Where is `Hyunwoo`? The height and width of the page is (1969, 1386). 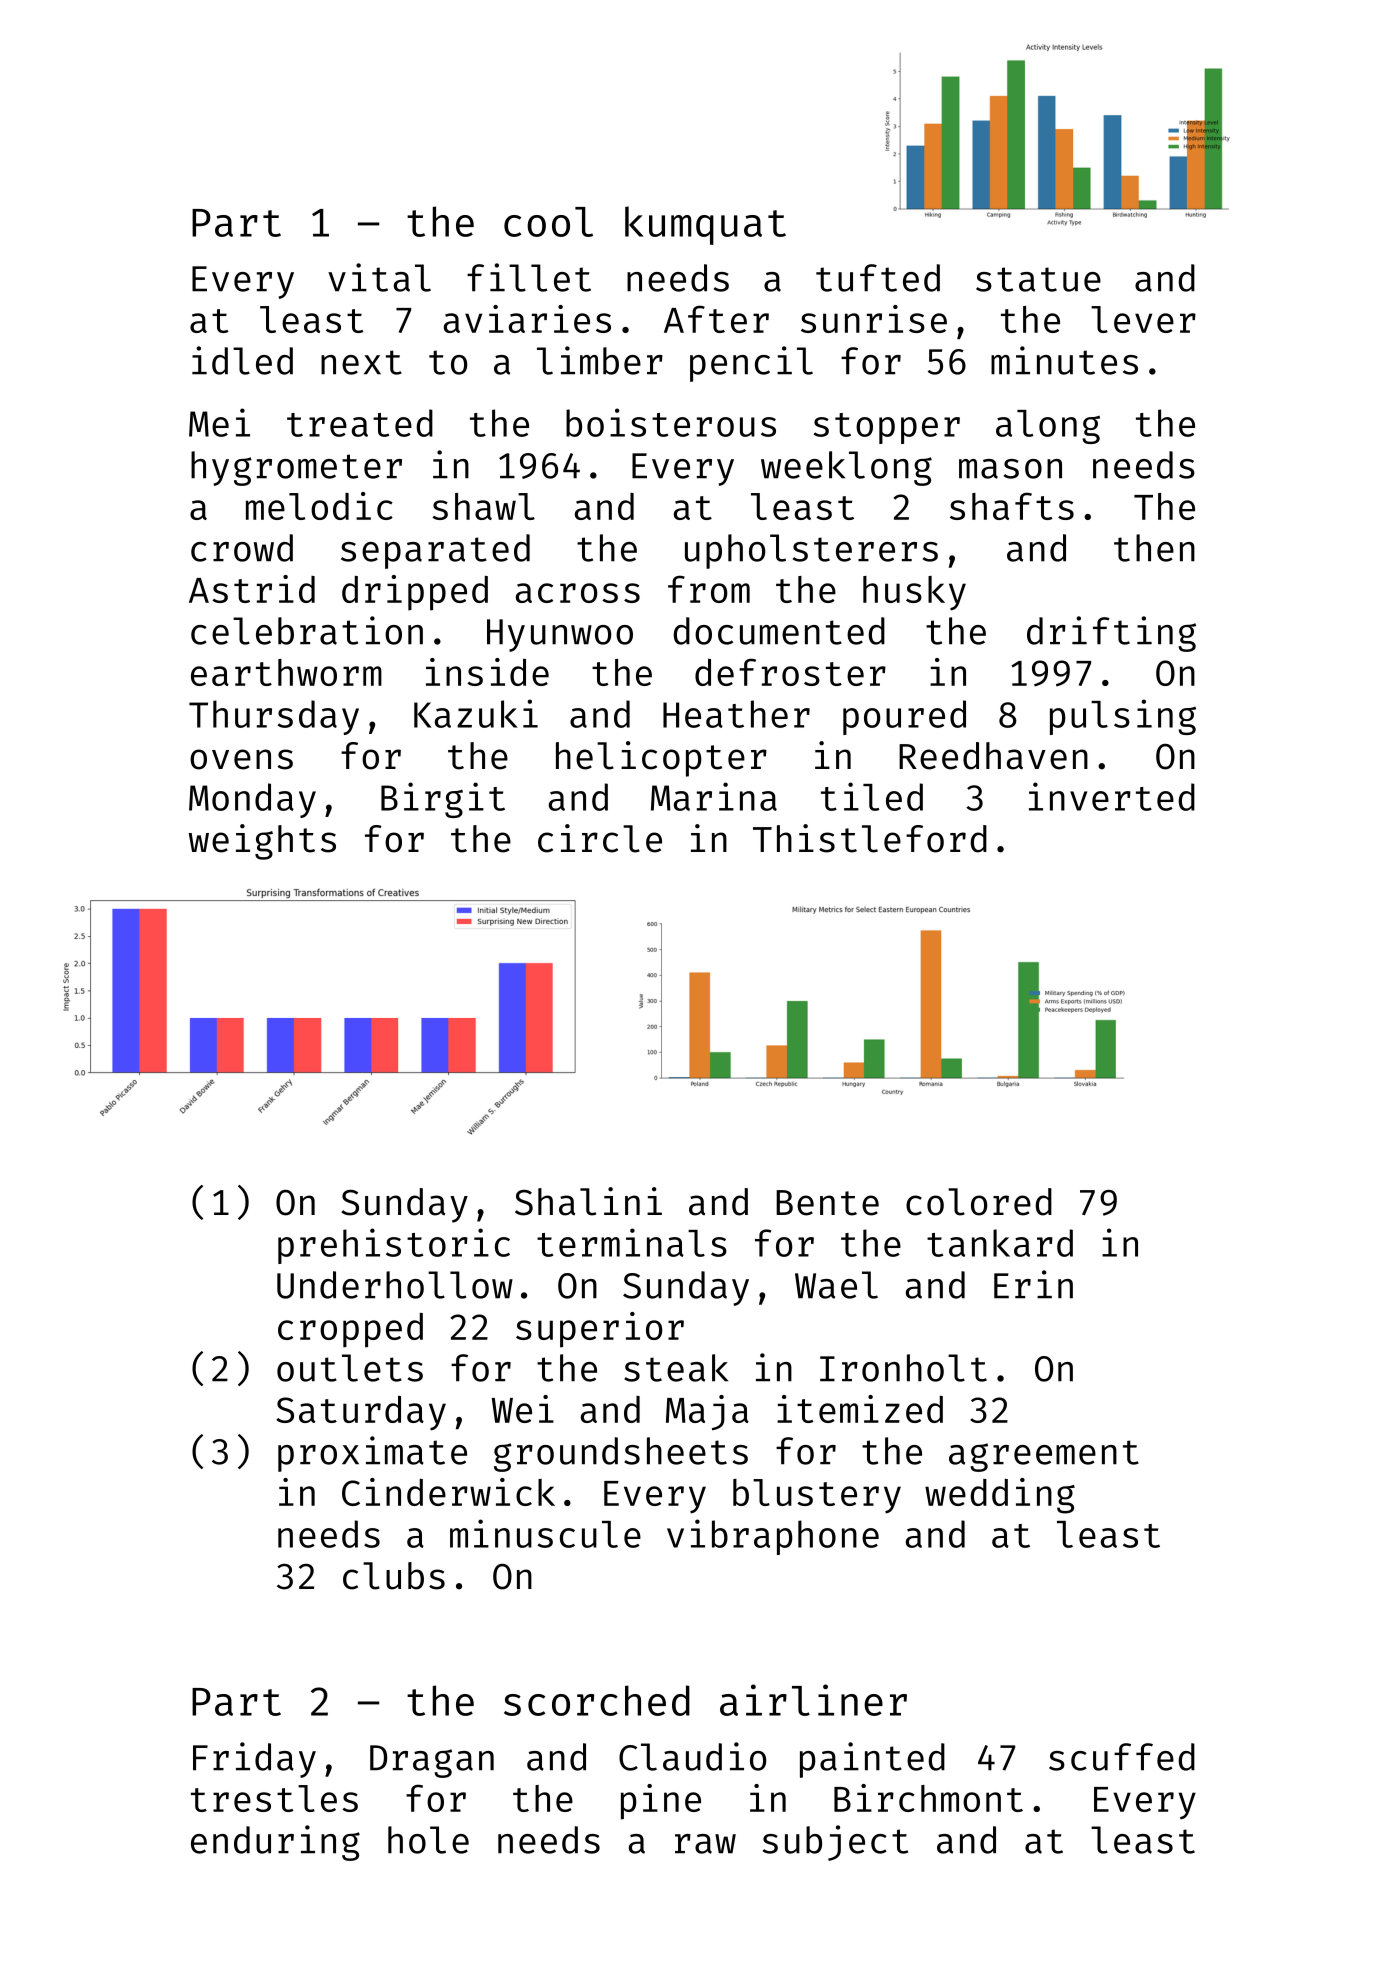 Hyunwoo is located at coordinates (560, 635).
